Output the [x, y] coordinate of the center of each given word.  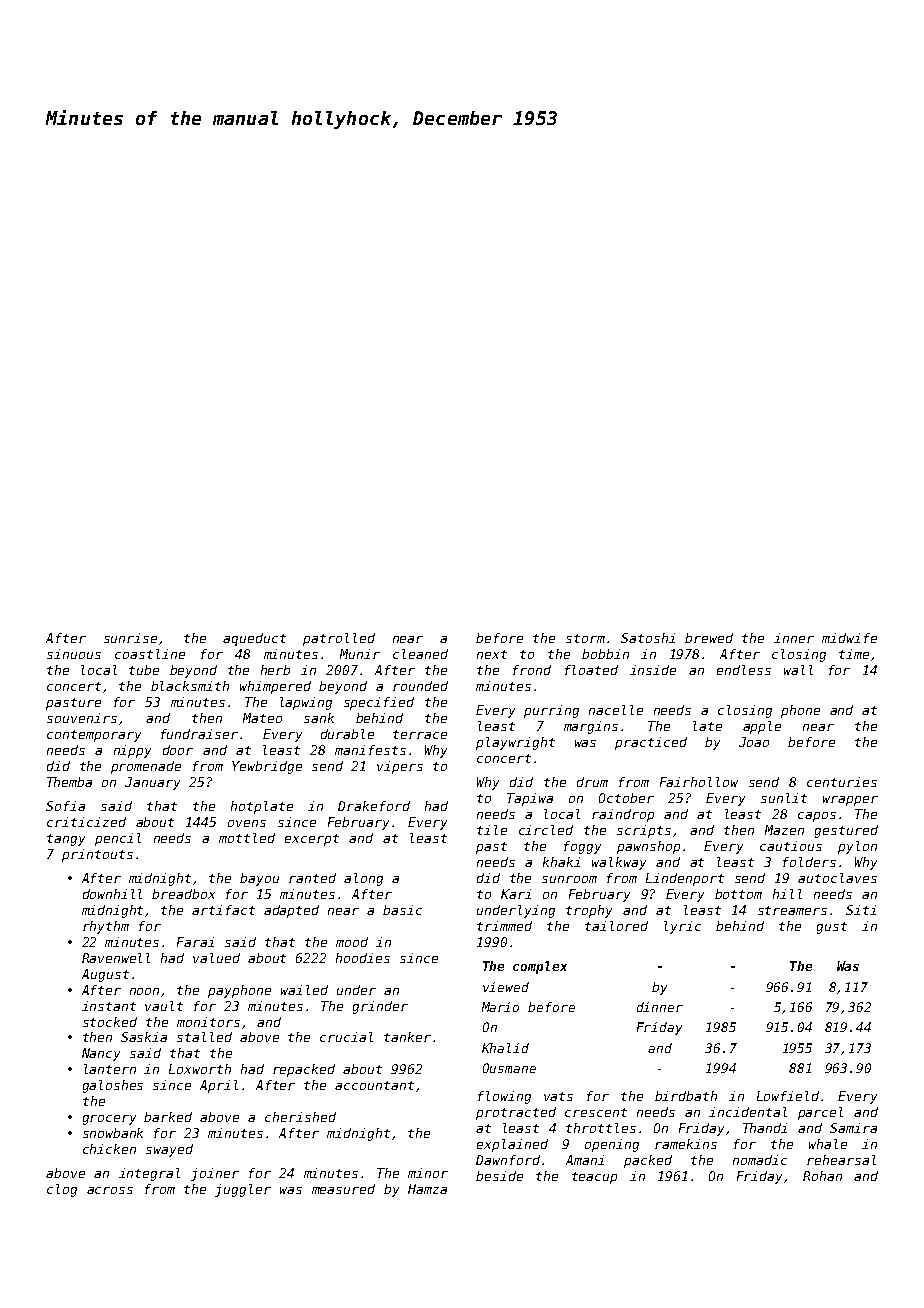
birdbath [686, 1096]
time [854, 654]
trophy [589, 911]
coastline [150, 654]
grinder [380, 1007]
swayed [169, 1150]
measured [343, 1189]
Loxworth [200, 1069]
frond [532, 670]
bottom [738, 894]
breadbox [183, 894]
